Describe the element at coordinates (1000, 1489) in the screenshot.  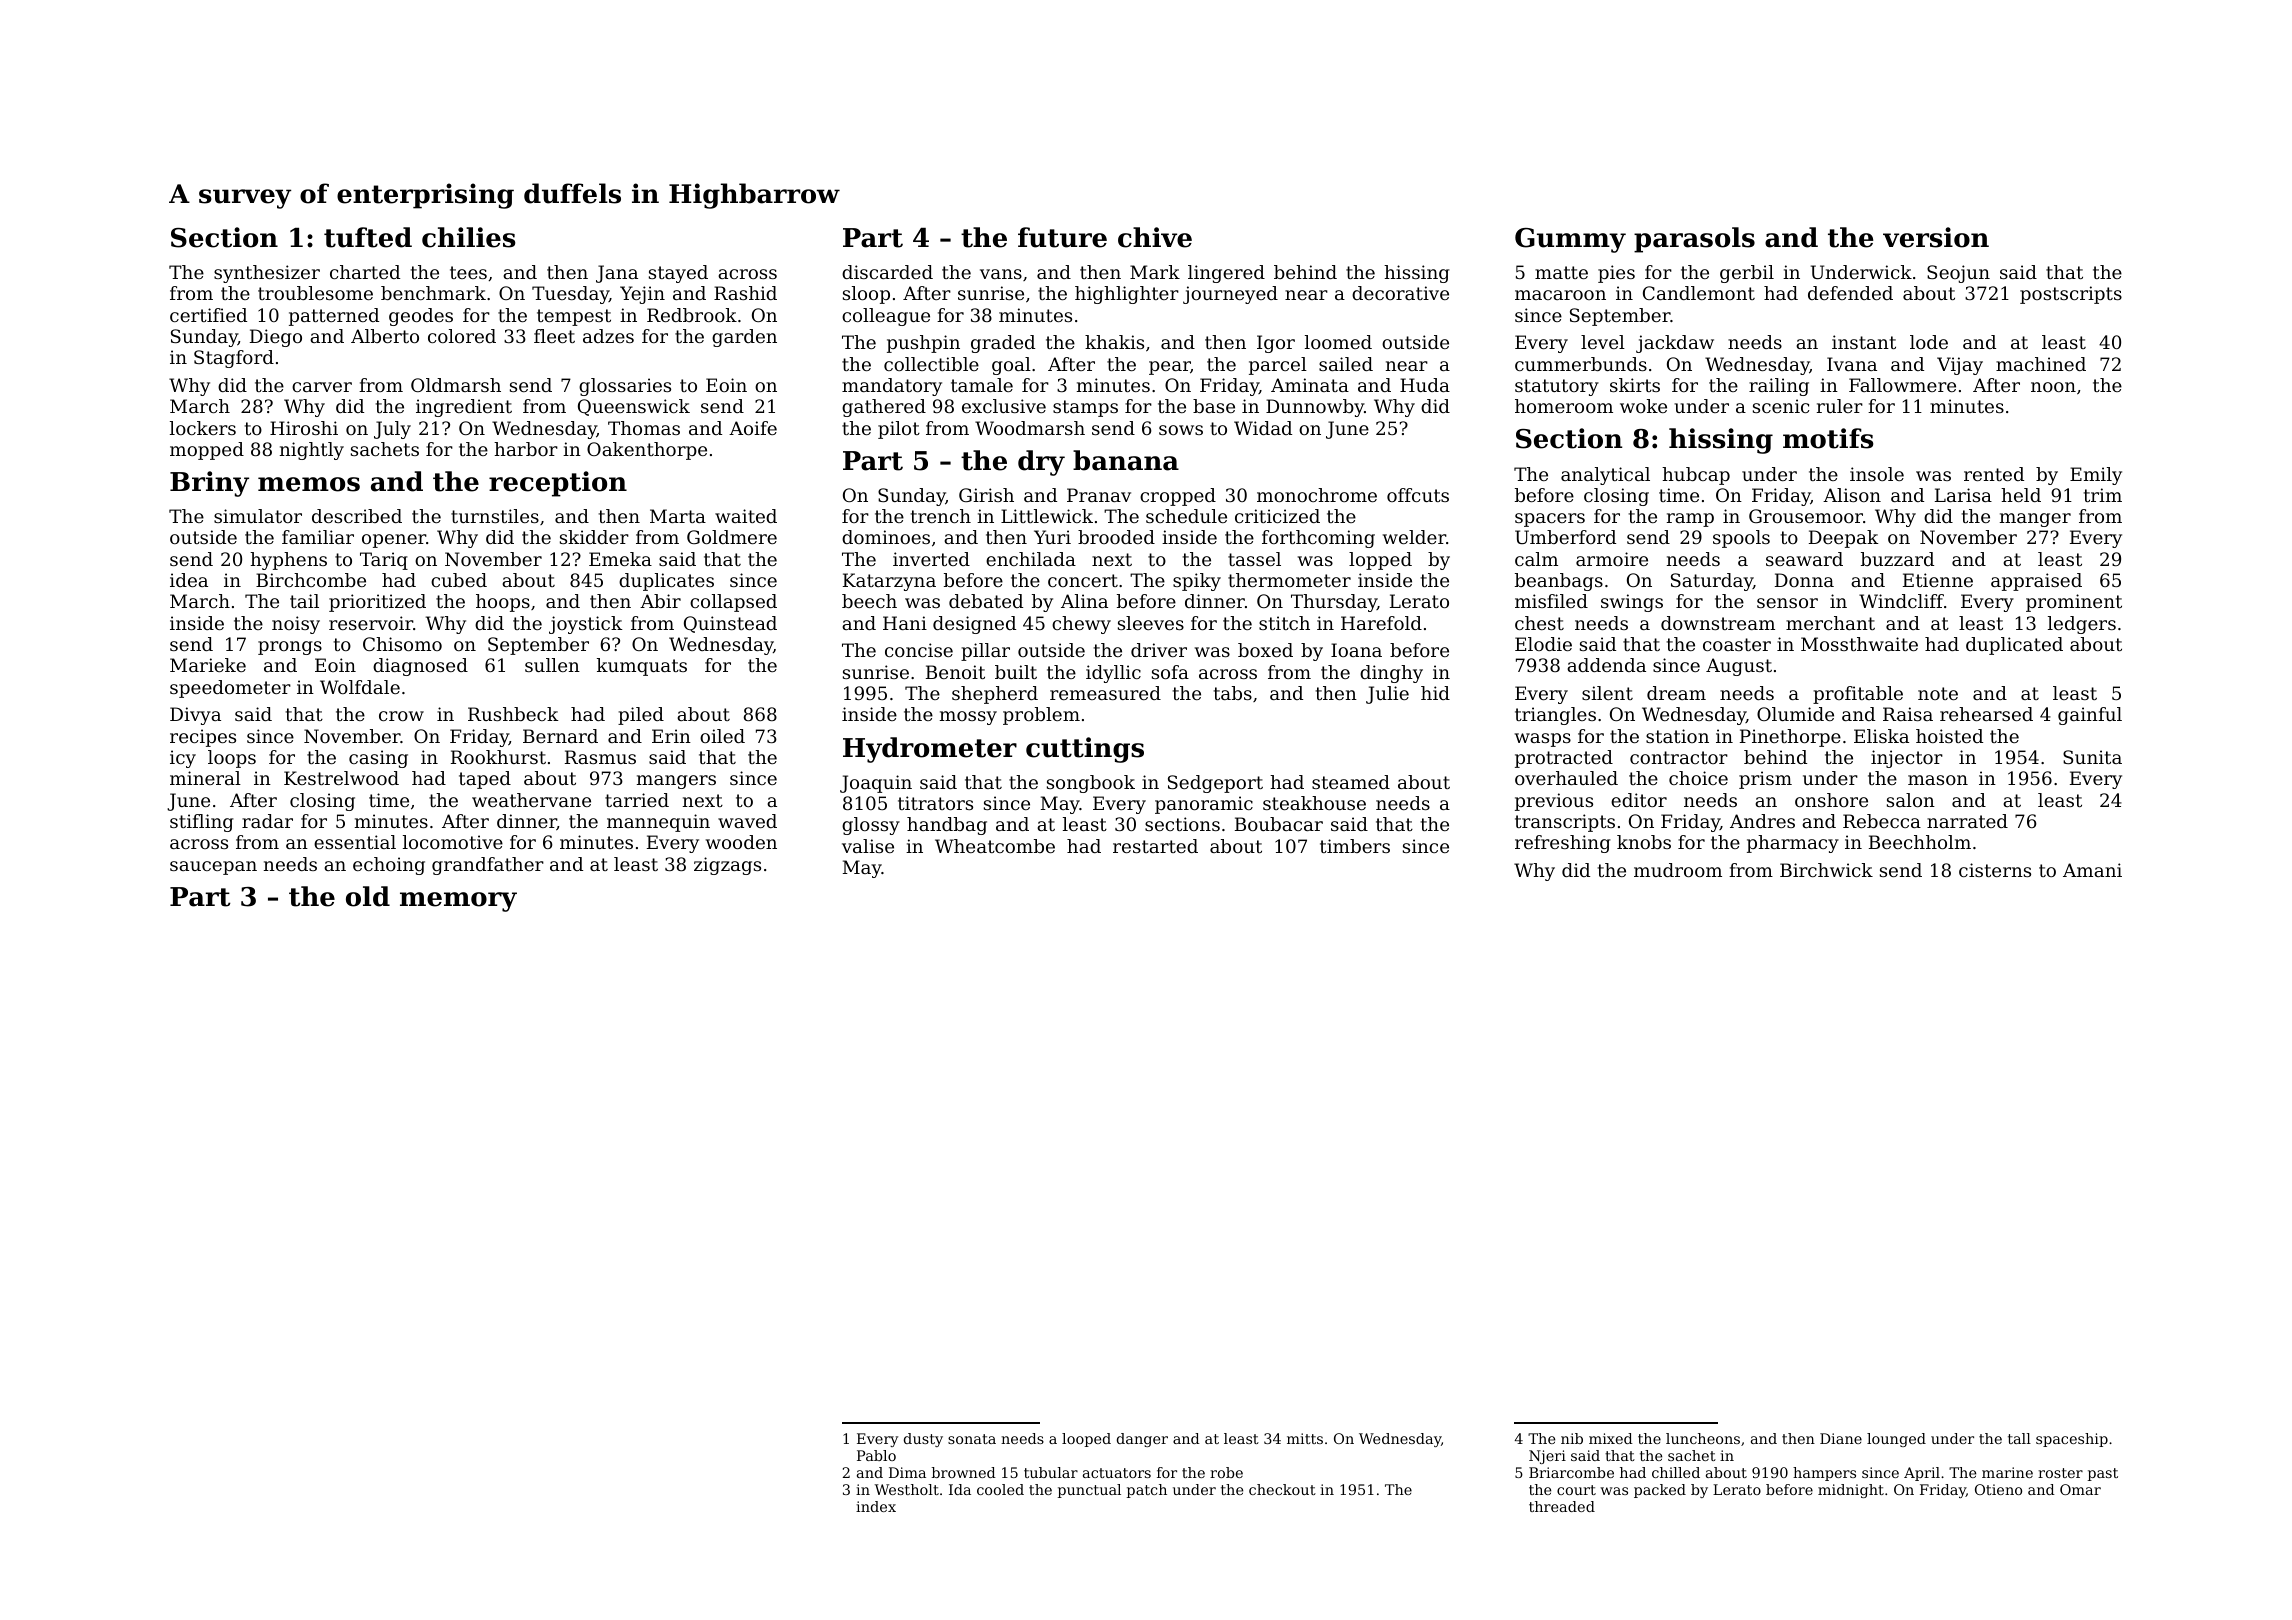
I see `cooled` at that location.
